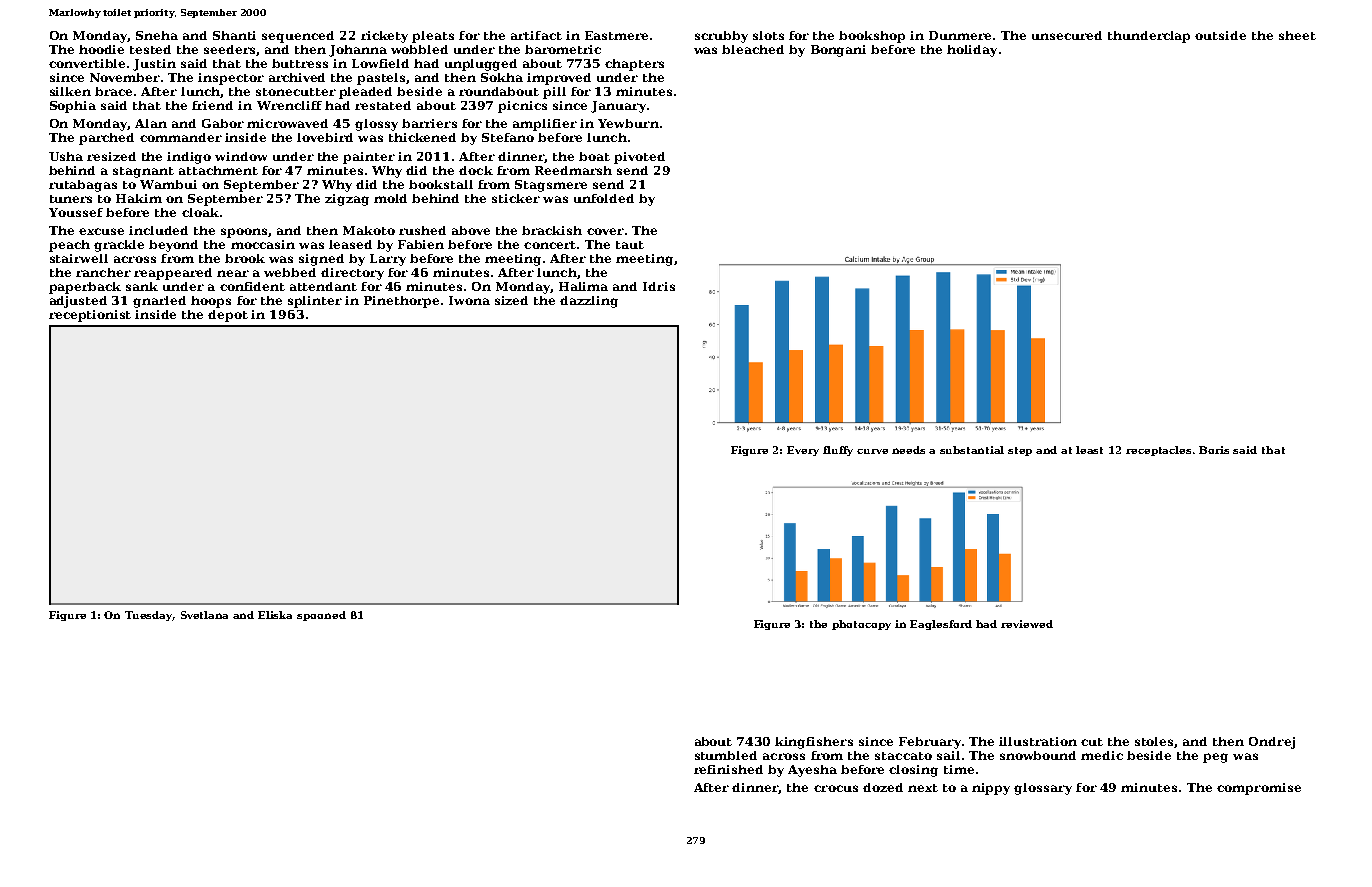 Image resolution: width=1372 pixels, height=887 pixels. What do you see at coordinates (728, 769) in the screenshot?
I see `refinished` at bounding box center [728, 769].
